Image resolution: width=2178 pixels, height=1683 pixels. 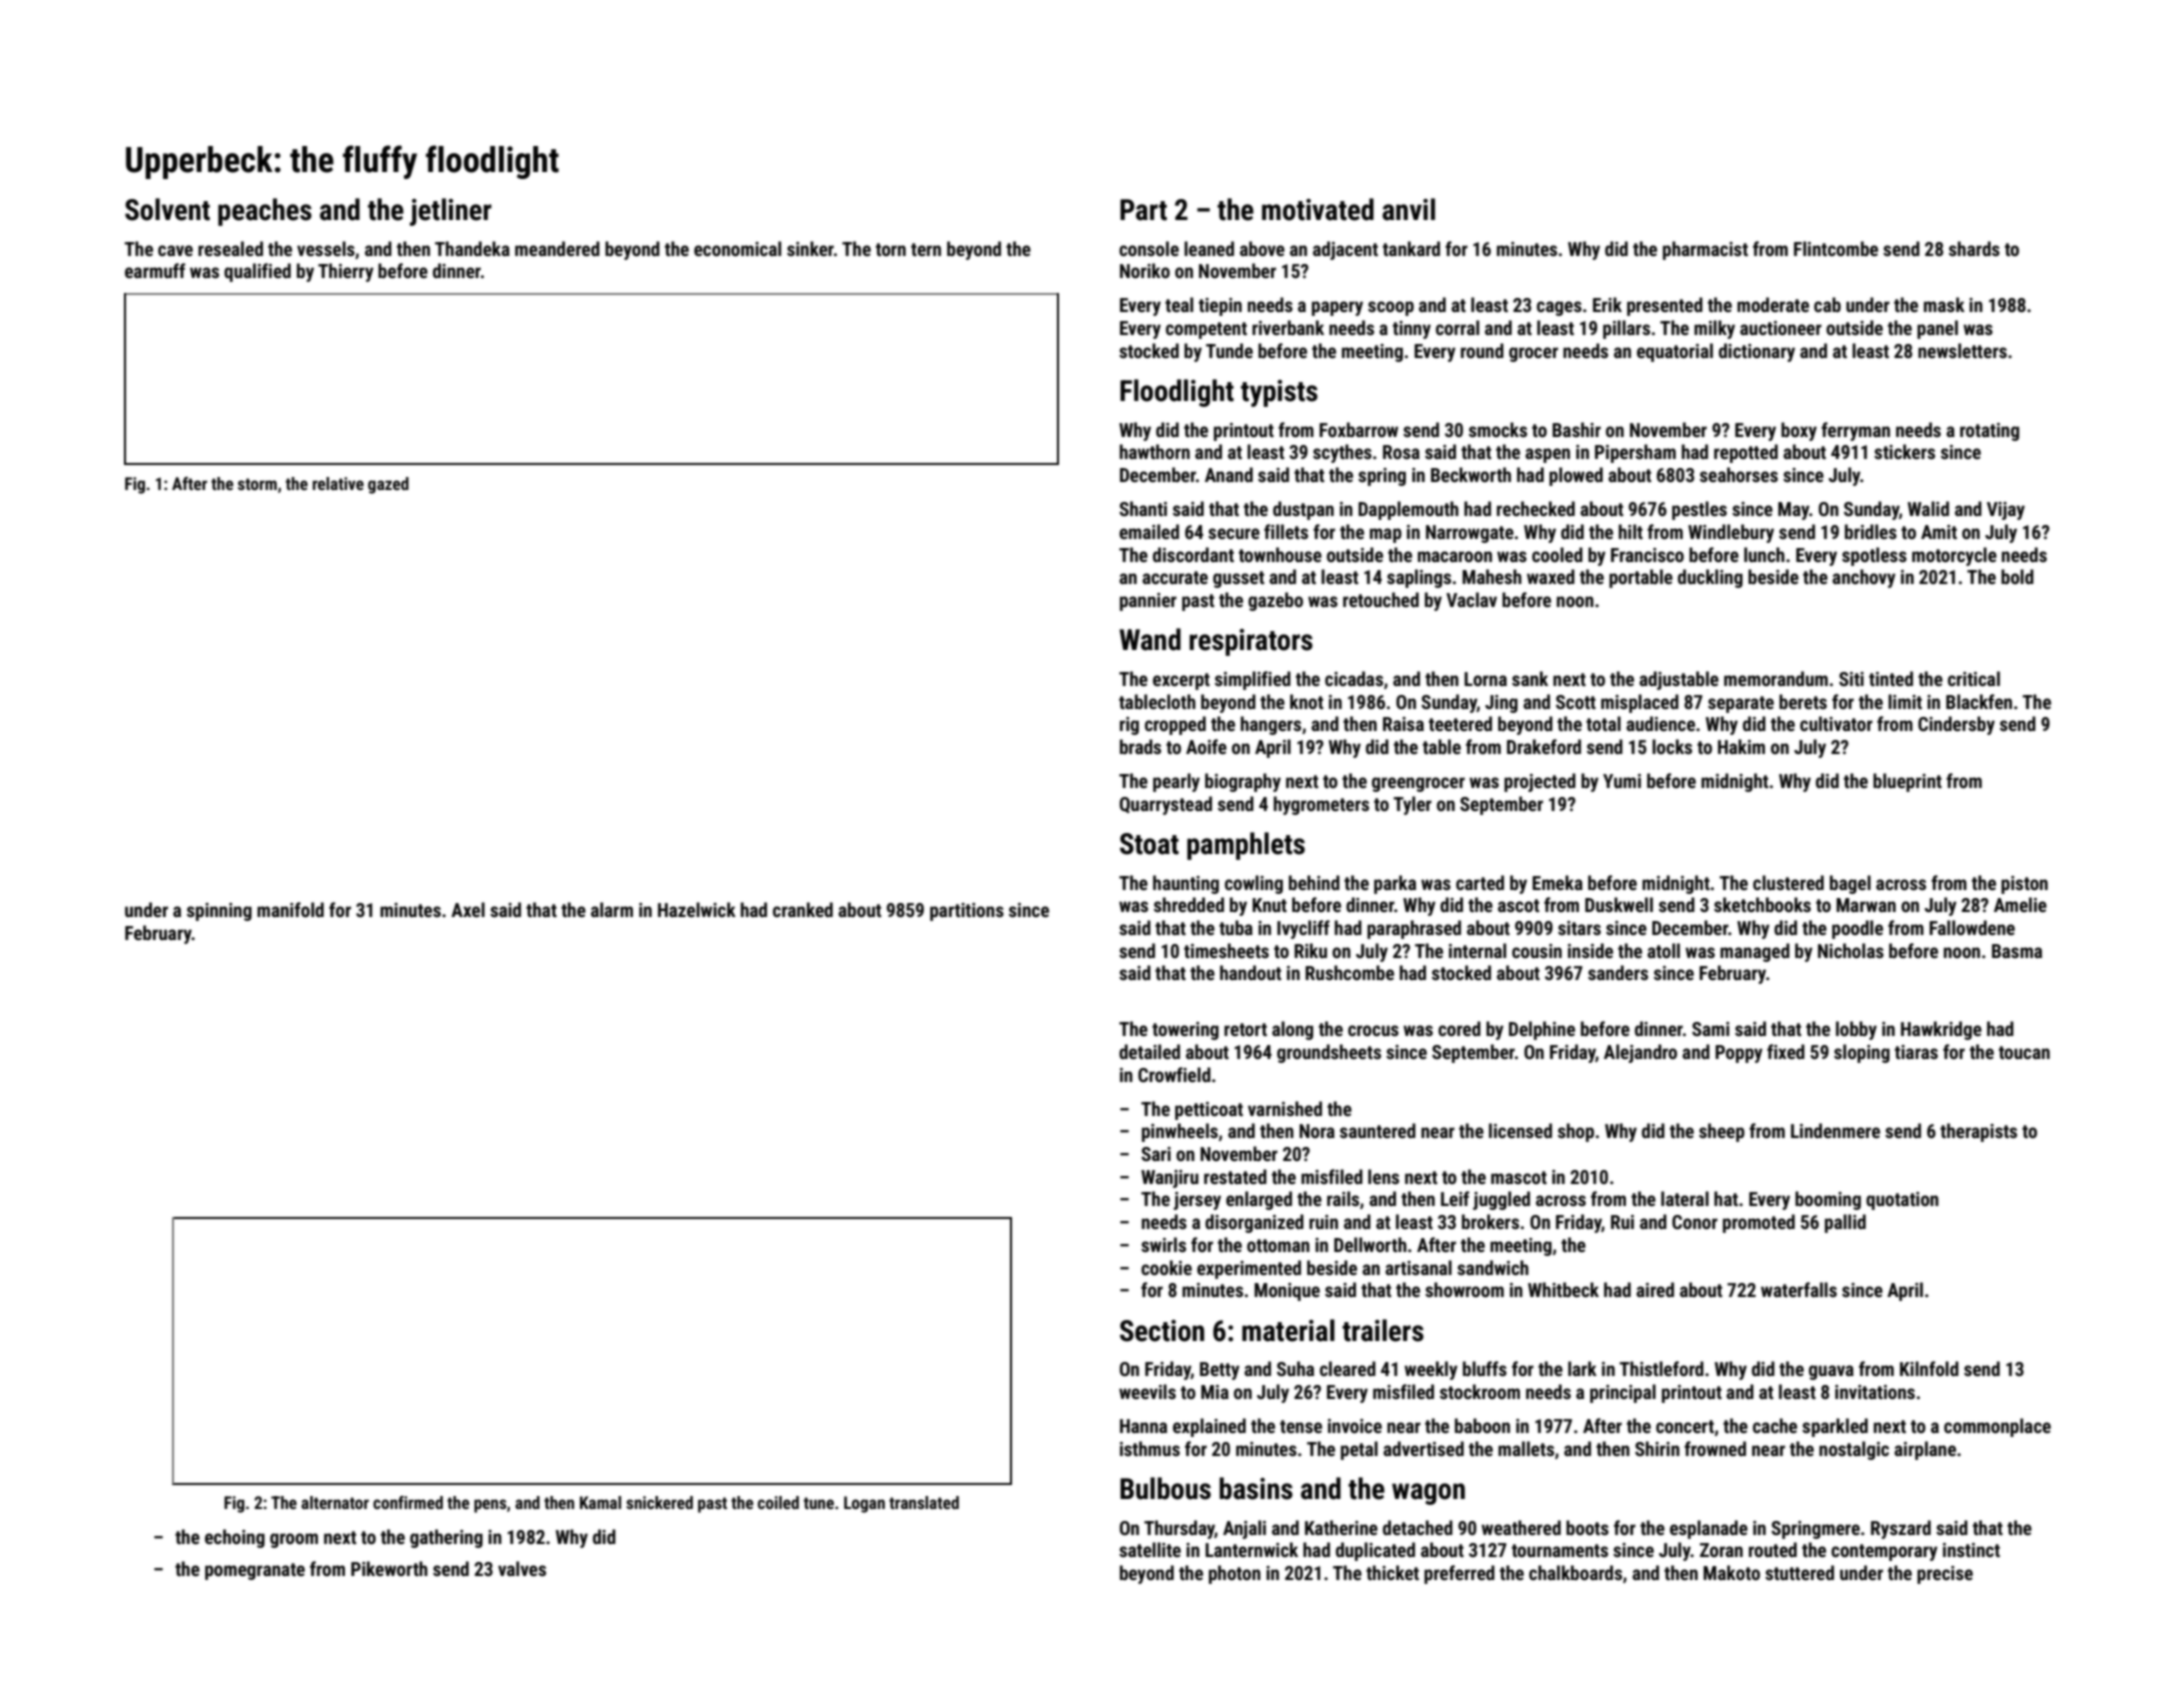 I want to click on tiepin, so click(x=1220, y=307).
